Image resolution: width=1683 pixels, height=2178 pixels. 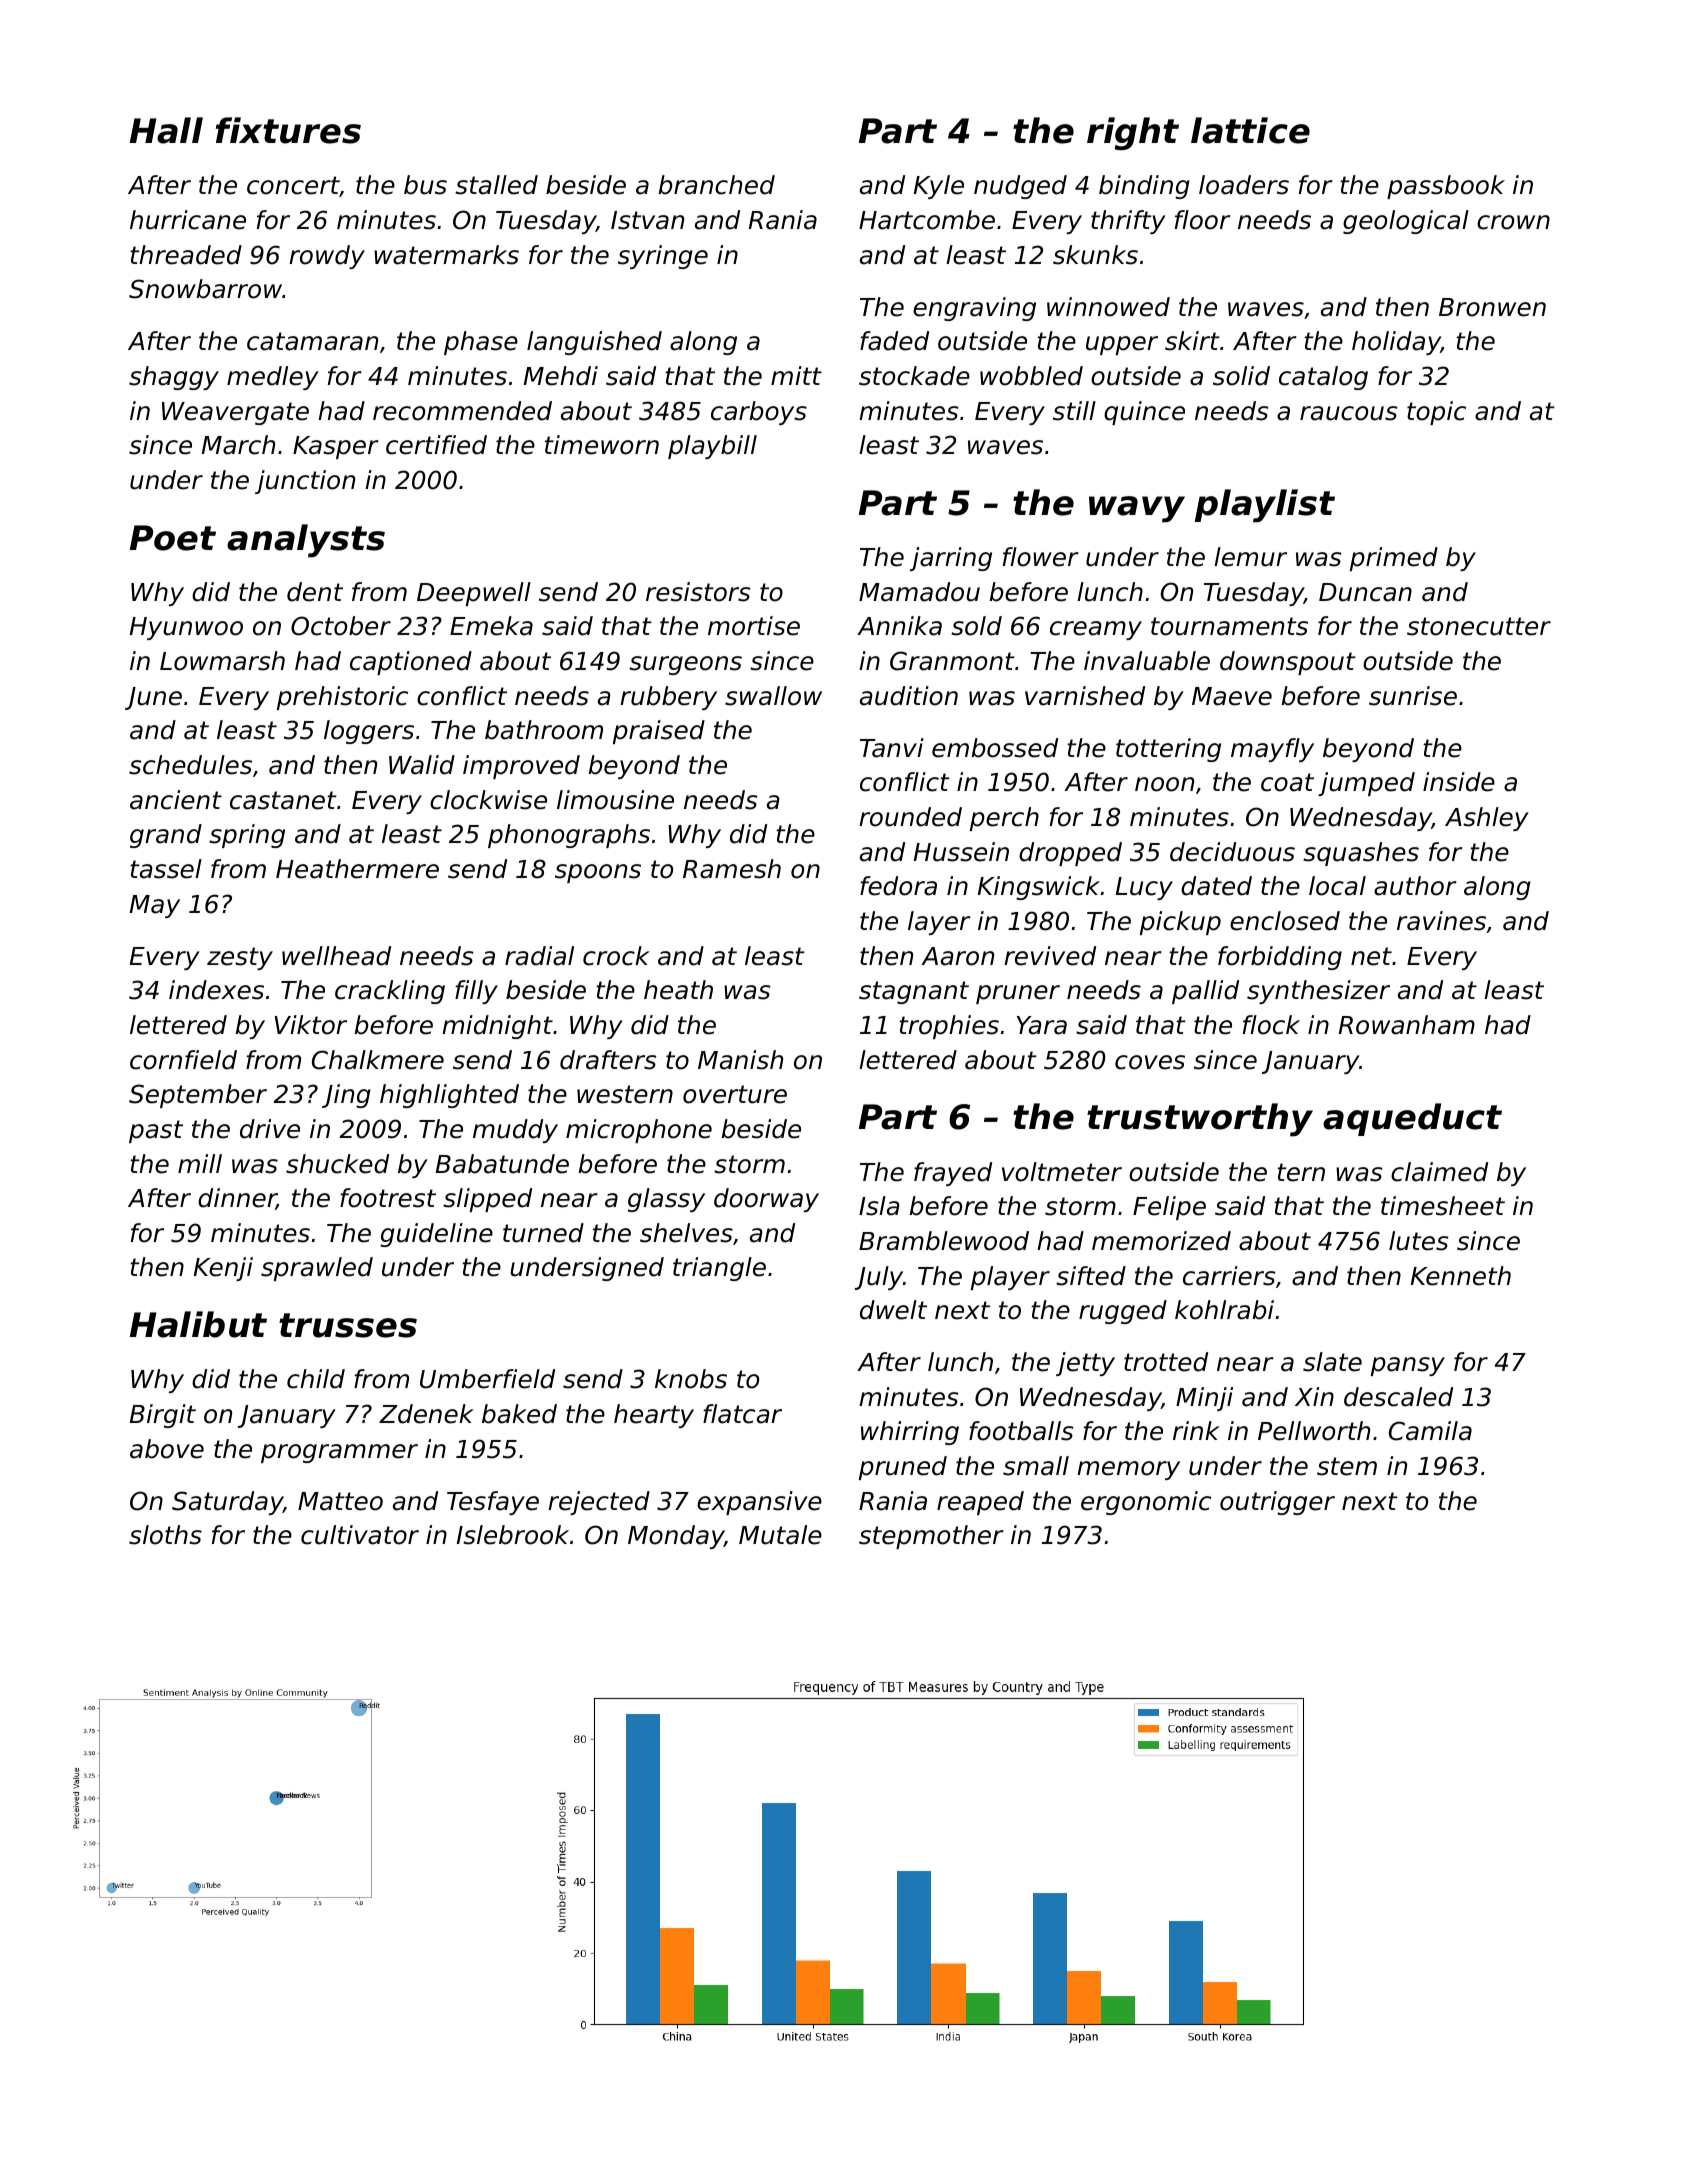 What do you see at coordinates (539, 956) in the screenshot?
I see `radial` at bounding box center [539, 956].
